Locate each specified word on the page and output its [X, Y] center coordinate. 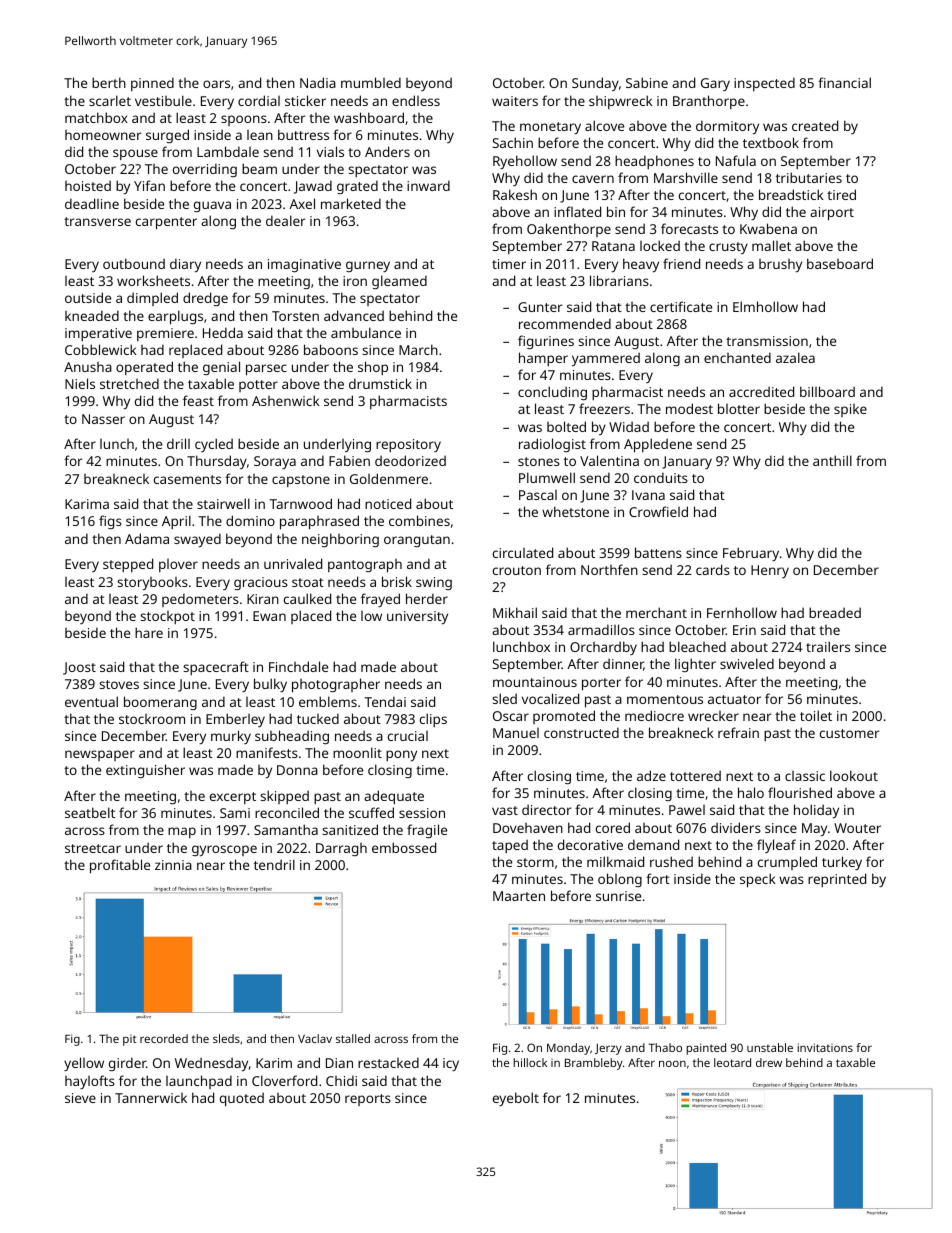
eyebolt [516, 1099]
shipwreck [621, 102]
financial [844, 82]
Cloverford [284, 1080]
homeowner [103, 135]
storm [535, 862]
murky [231, 737]
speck [758, 880]
